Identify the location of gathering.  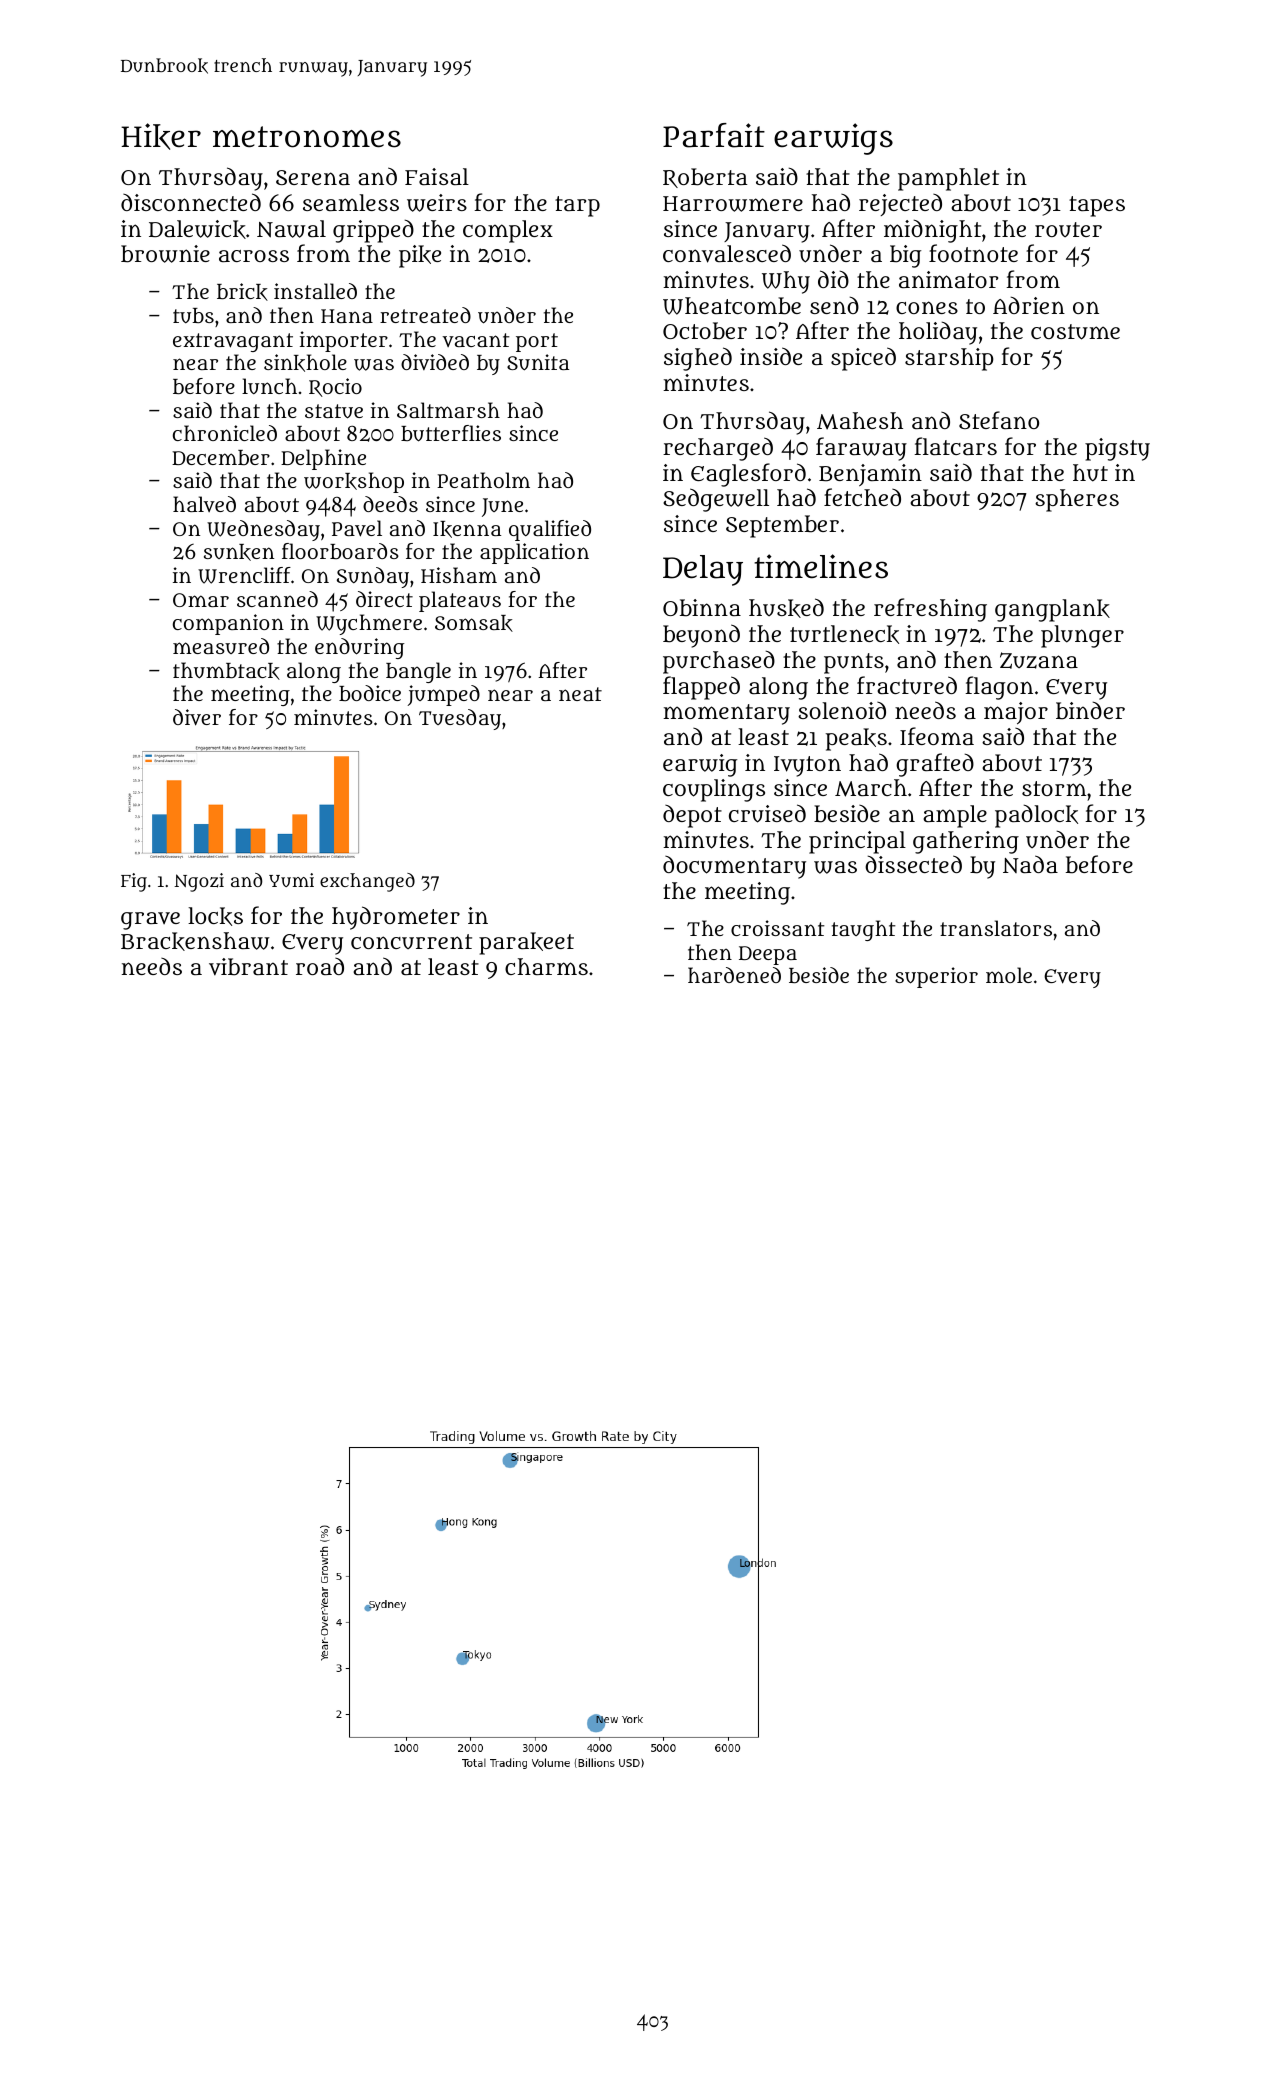
(966, 842).
